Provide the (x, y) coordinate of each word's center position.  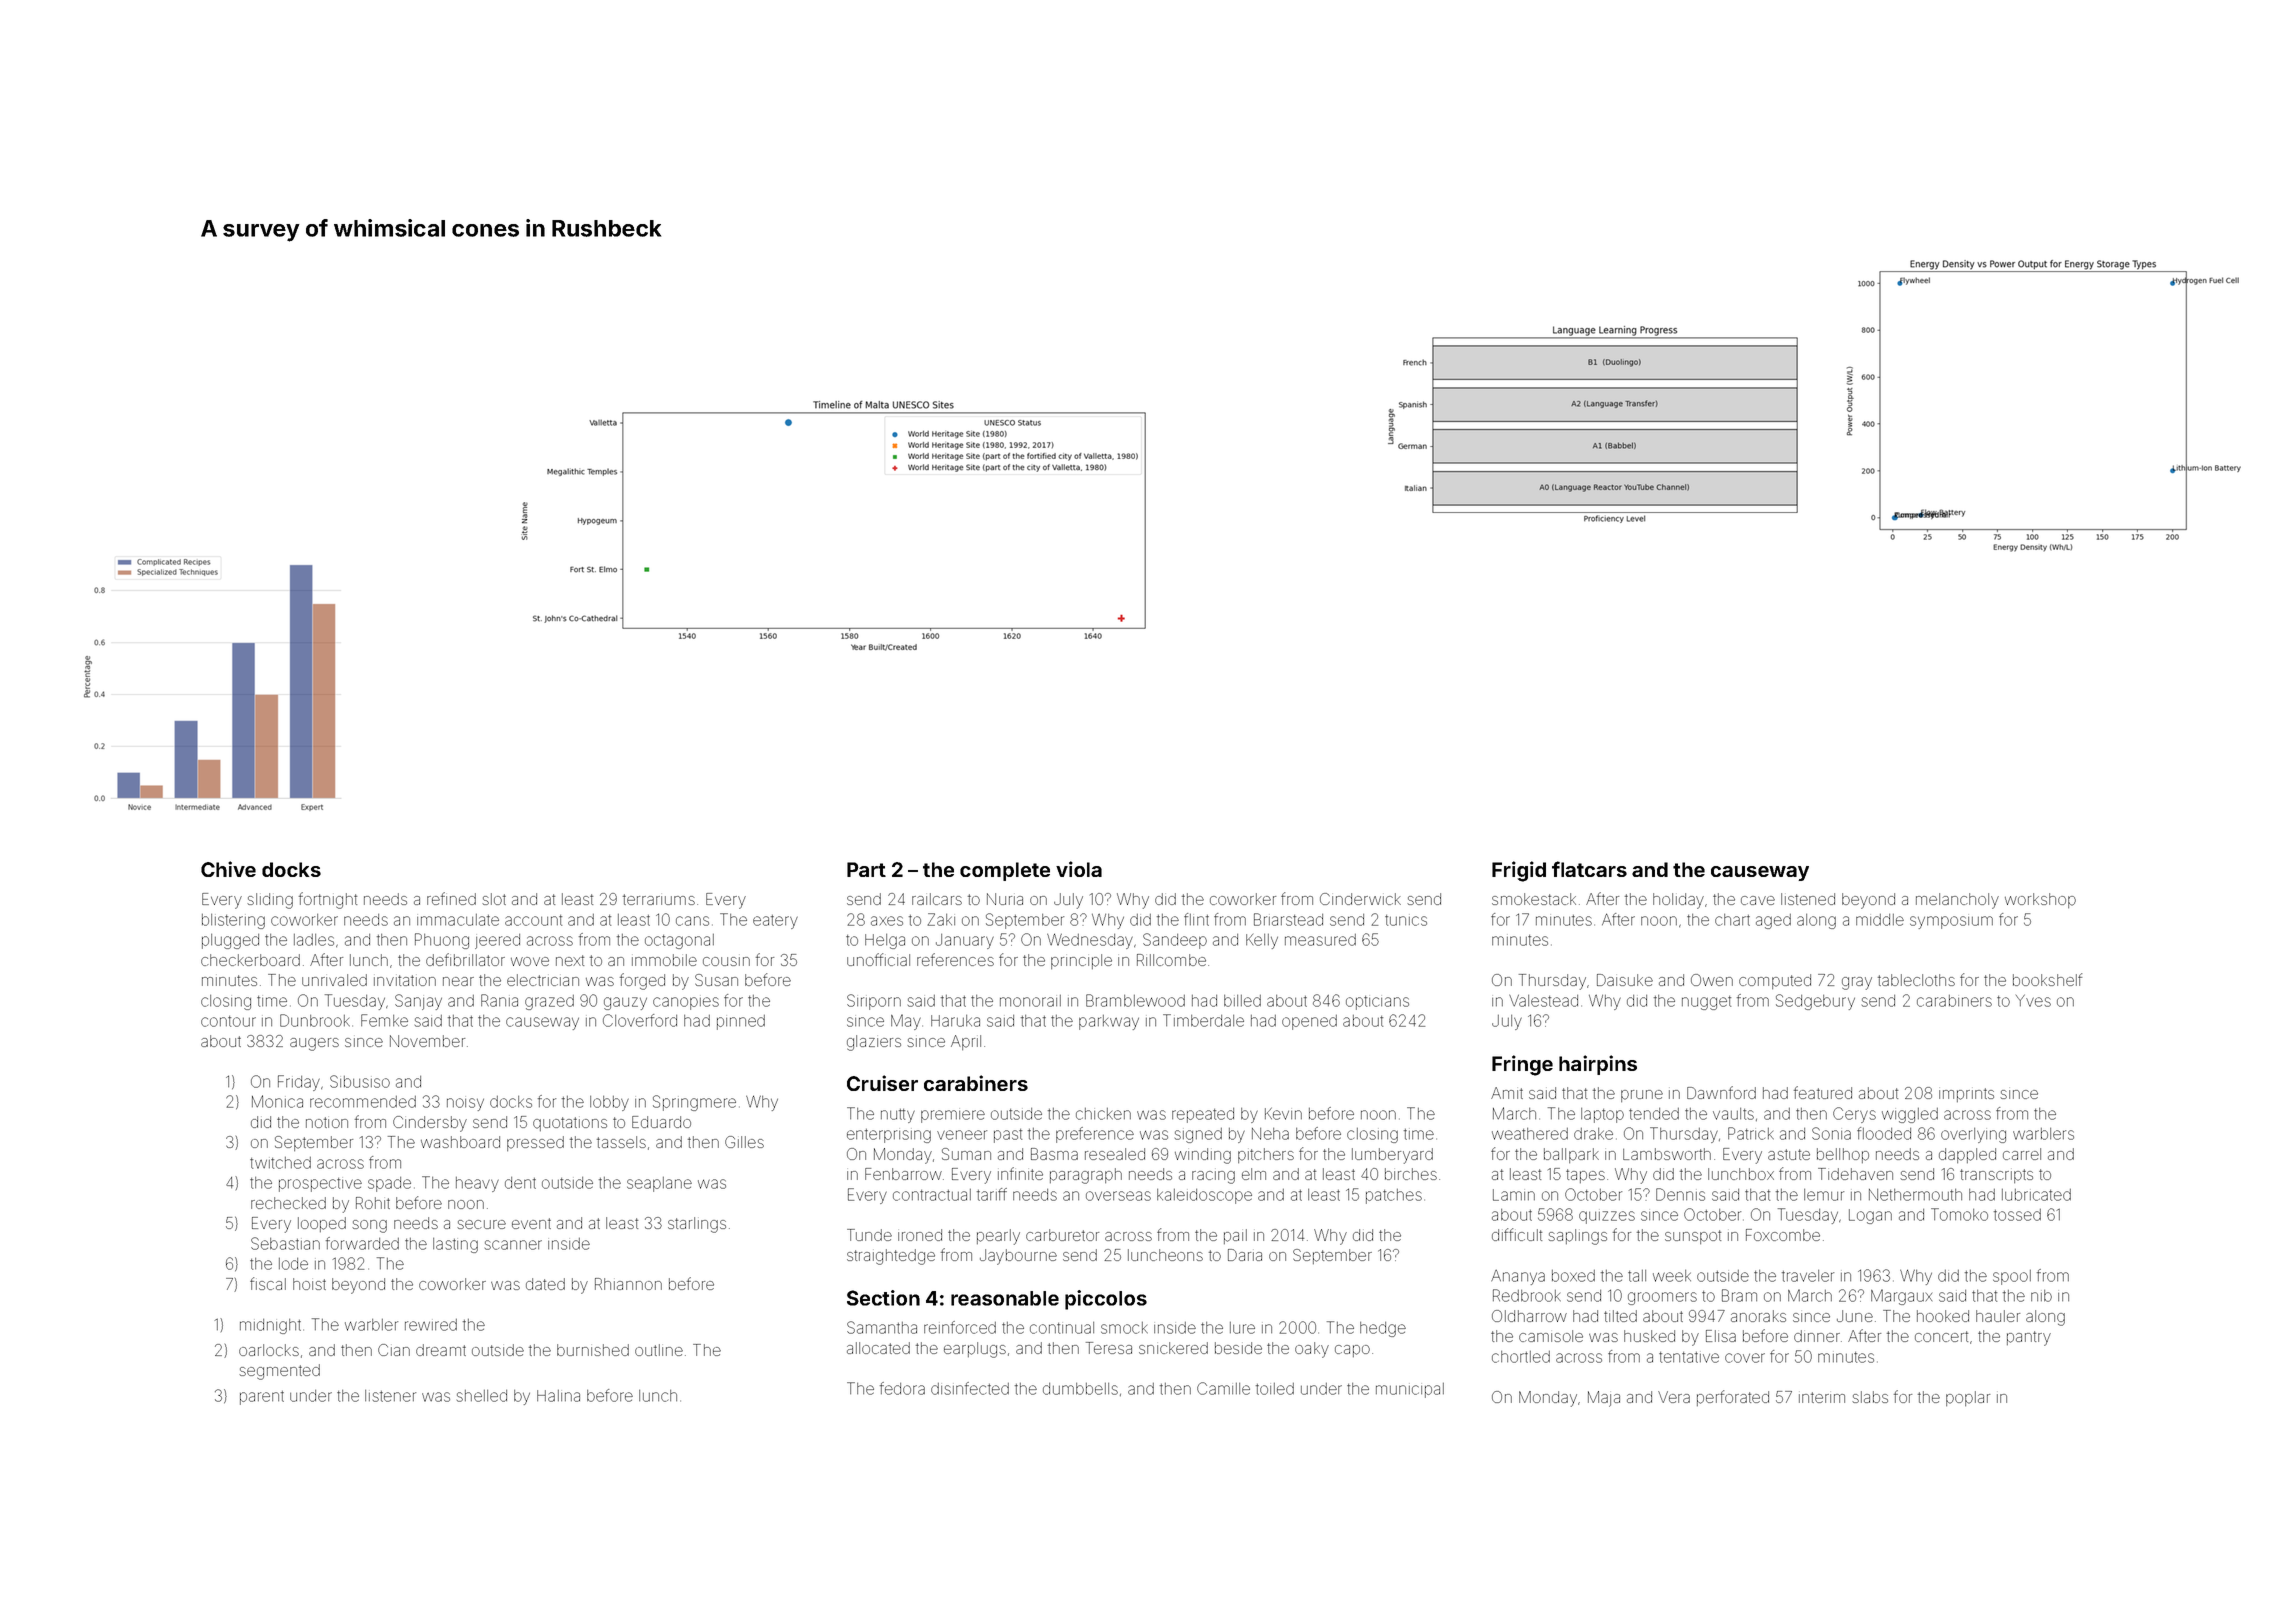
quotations (570, 1124)
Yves (2033, 1001)
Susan (716, 980)
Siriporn (874, 1002)
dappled (1967, 1155)
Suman (966, 1154)
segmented (279, 1372)
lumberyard (1392, 1156)
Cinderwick (1360, 899)
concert (1941, 1336)
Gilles (744, 1142)
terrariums (659, 899)
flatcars (1589, 869)
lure (1242, 1328)
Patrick (1751, 1133)
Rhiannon (628, 1284)
